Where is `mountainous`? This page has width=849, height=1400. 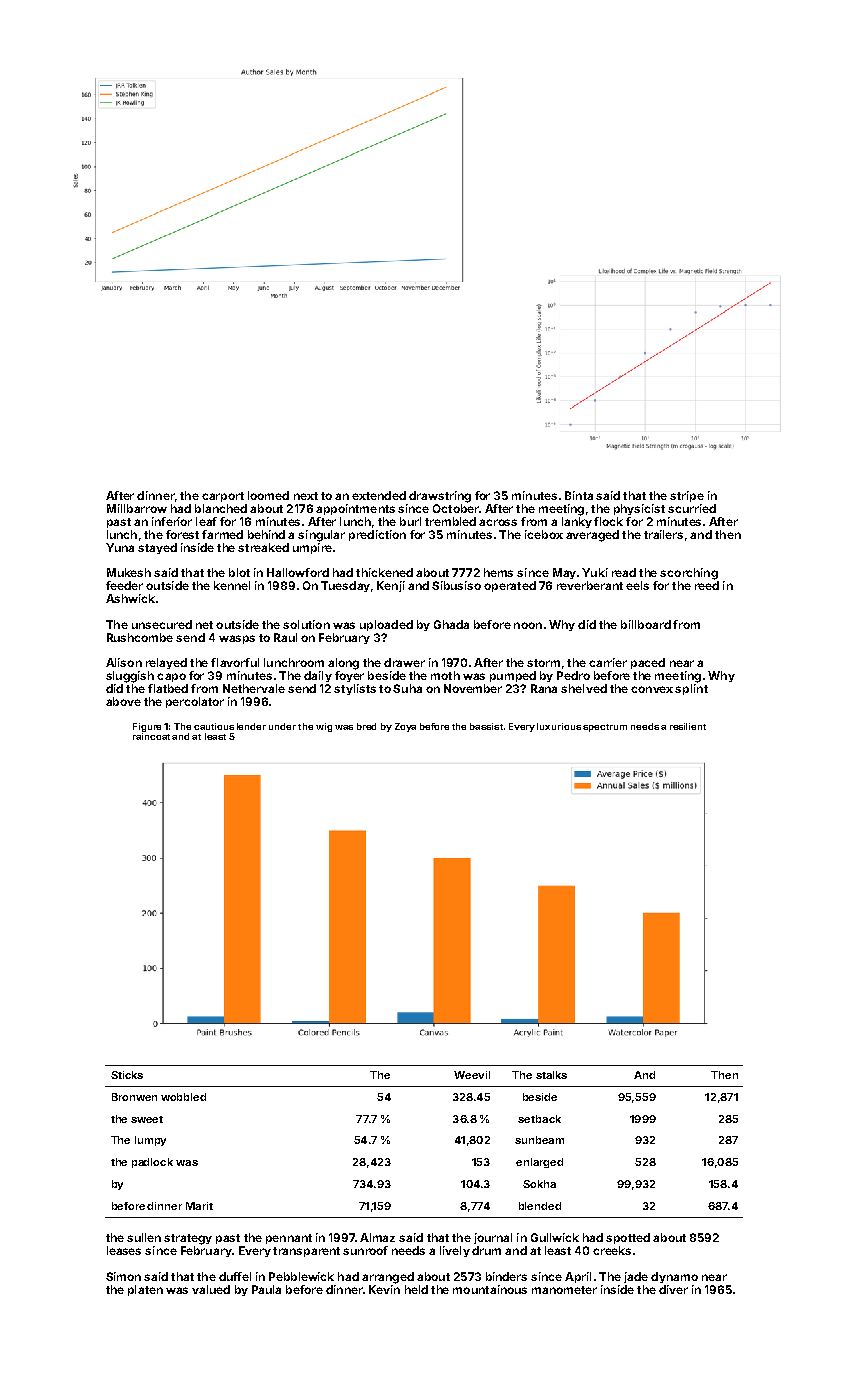 mountainous is located at coordinates (490, 1289).
